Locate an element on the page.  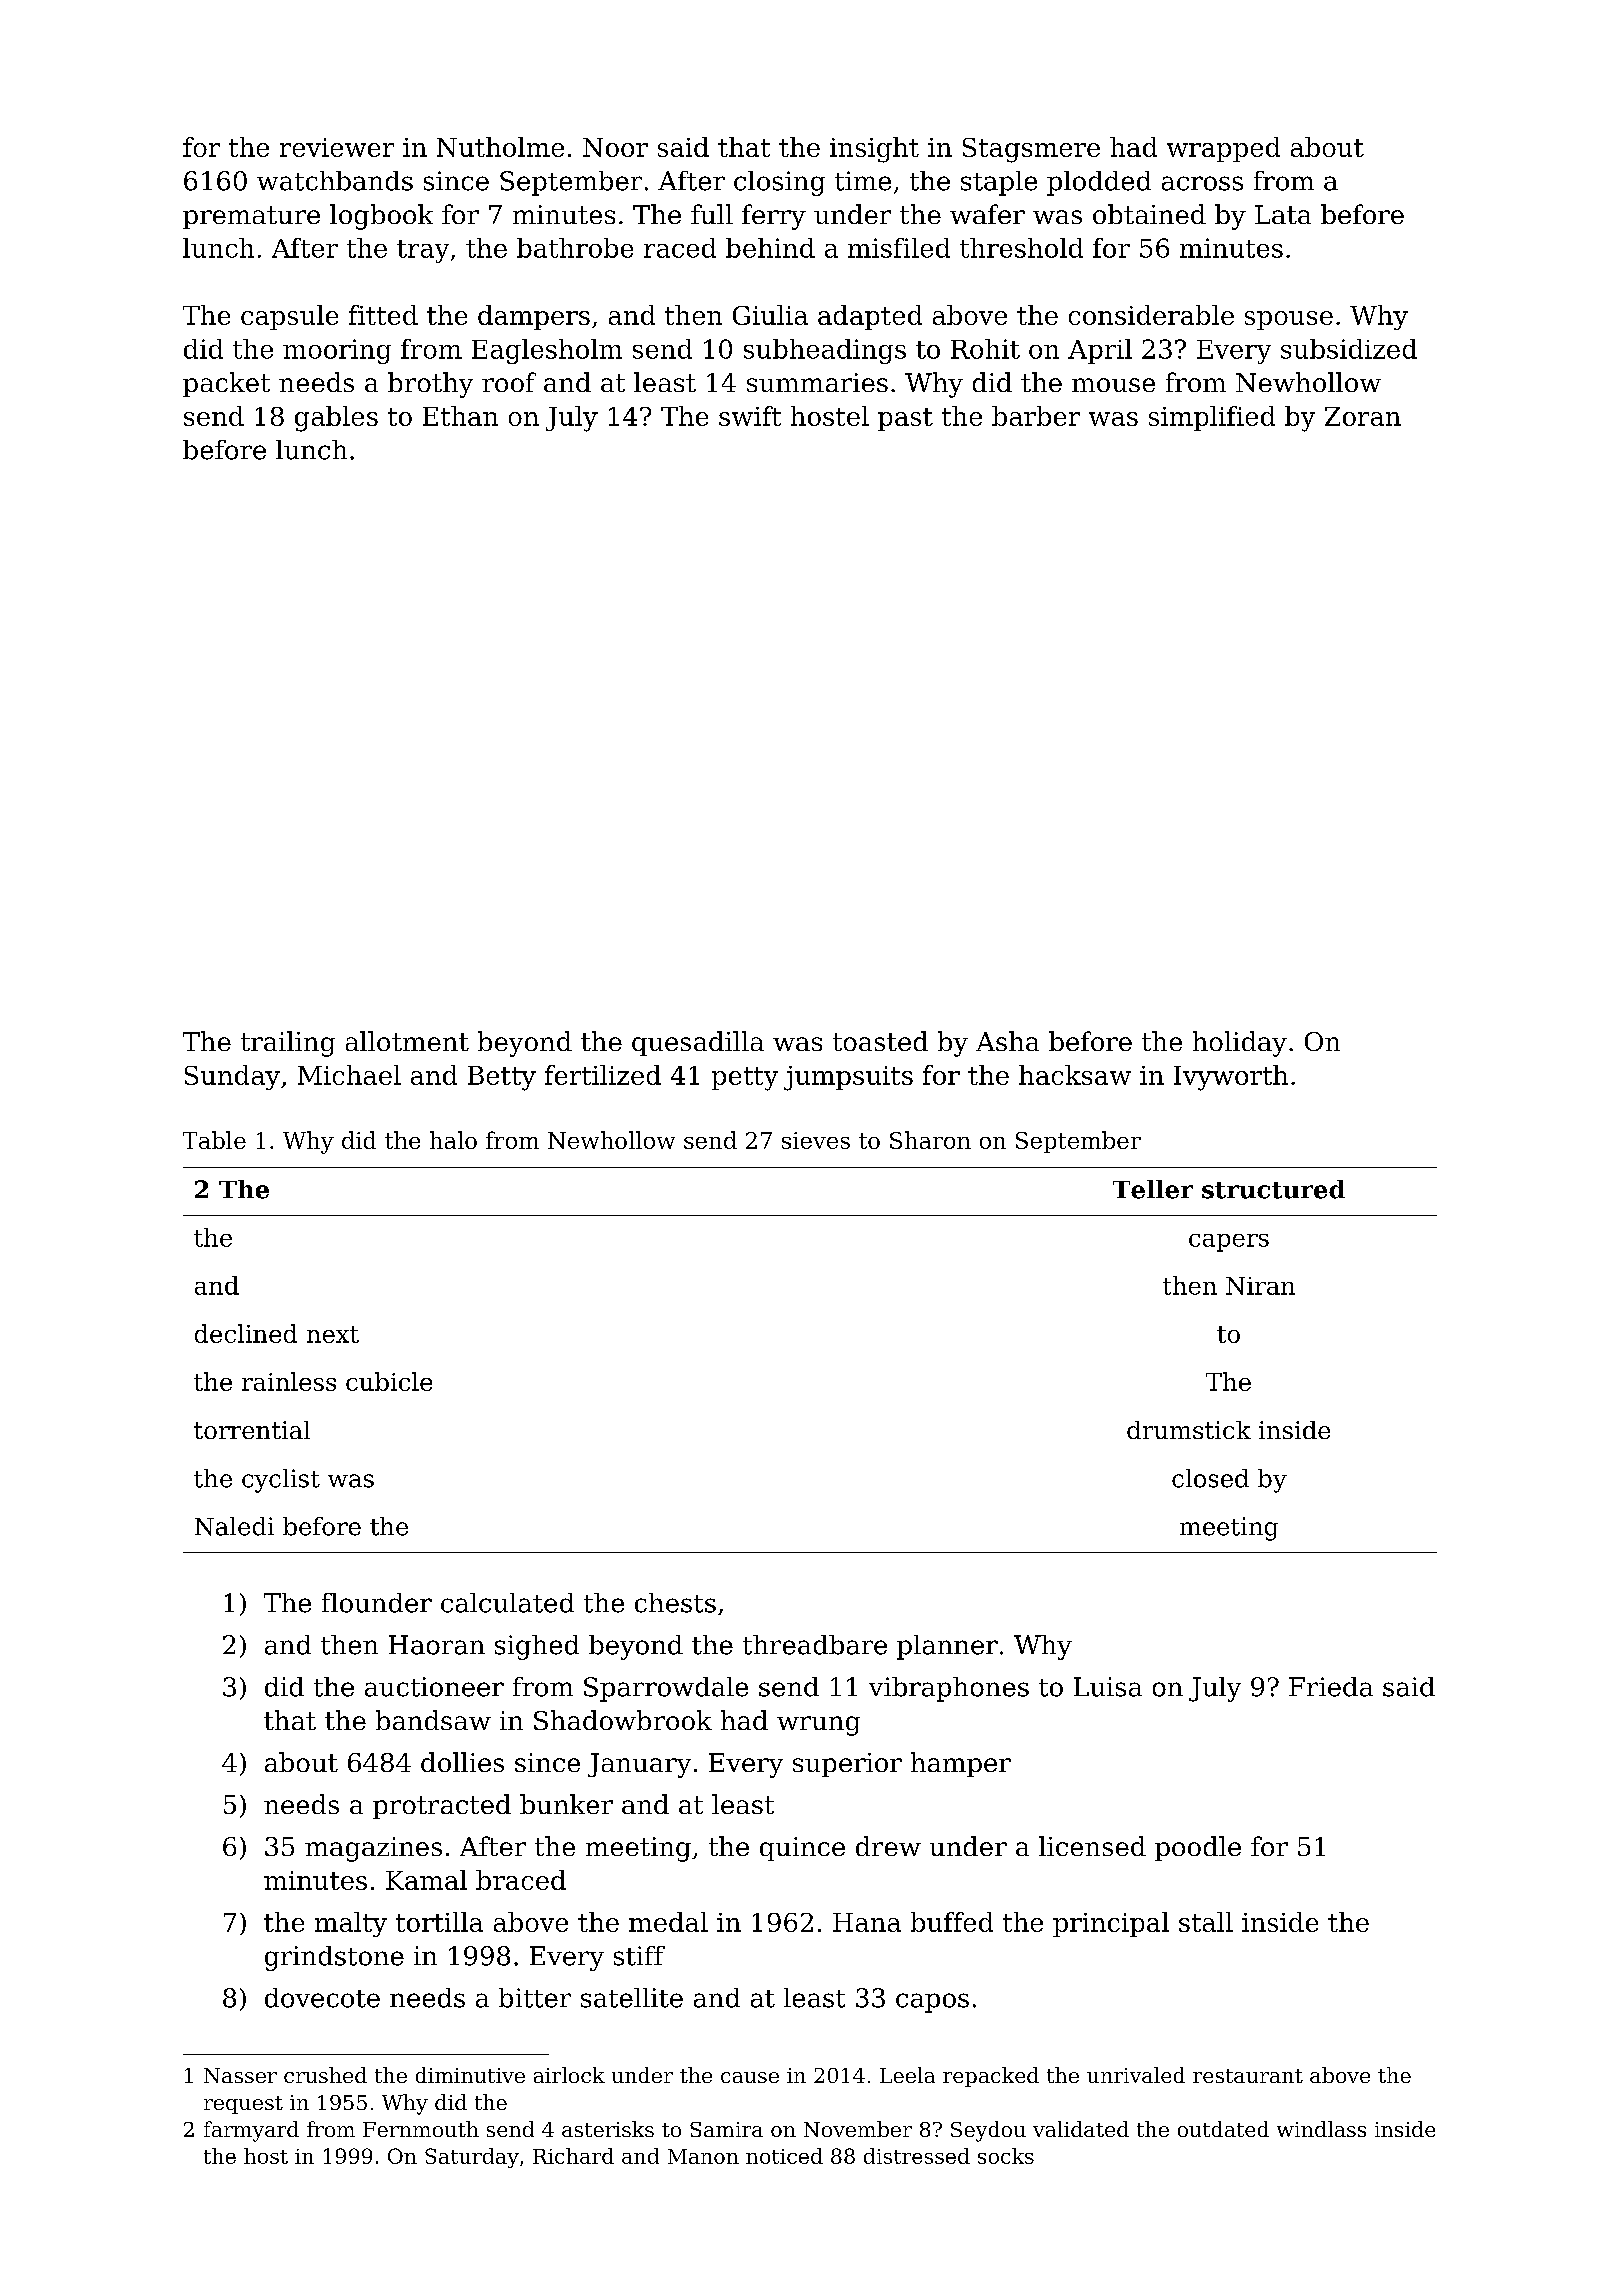
Asha is located at coordinates (1007, 1041).
